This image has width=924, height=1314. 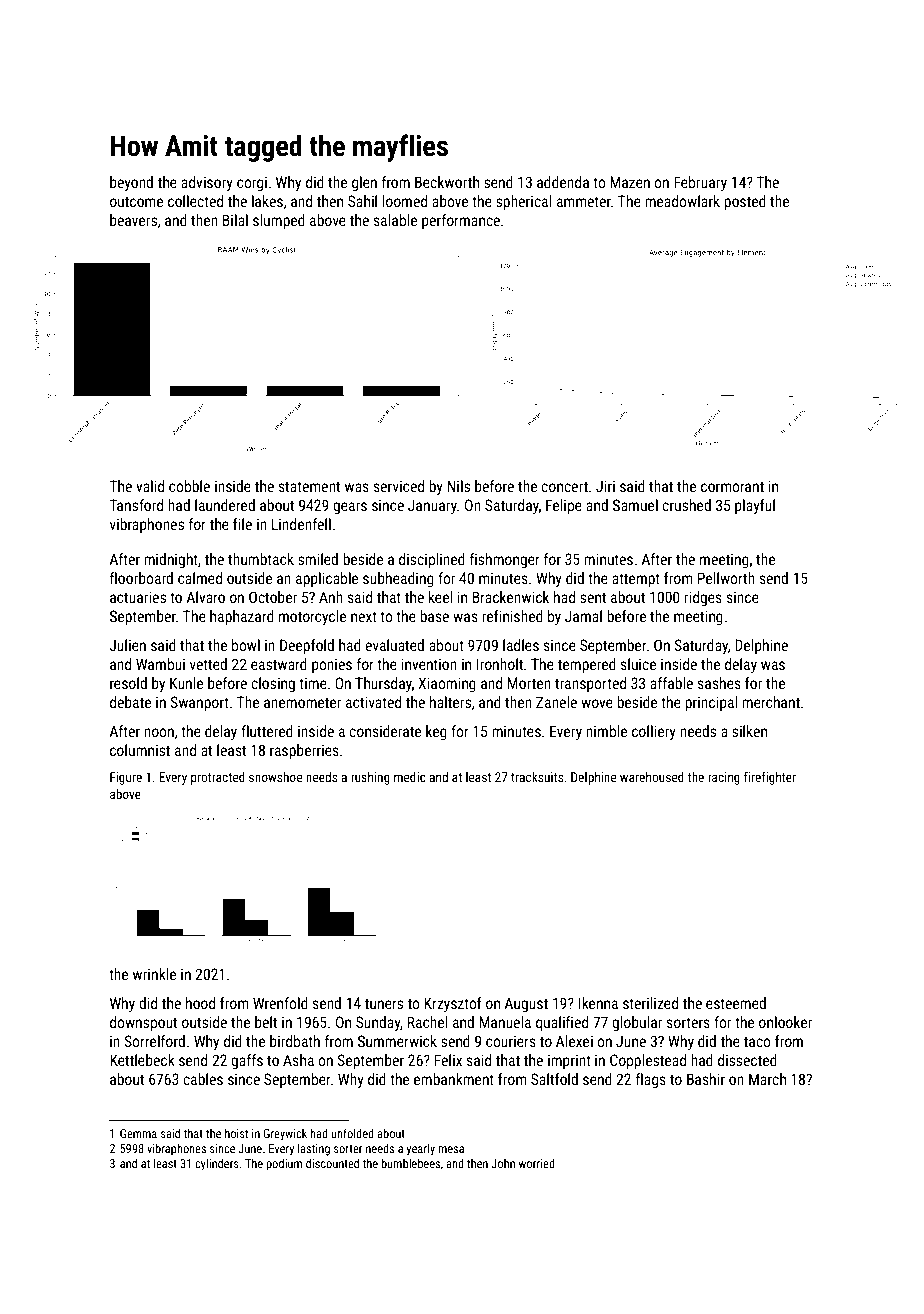 What do you see at coordinates (503, 1163) in the image?
I see `John` at bounding box center [503, 1163].
